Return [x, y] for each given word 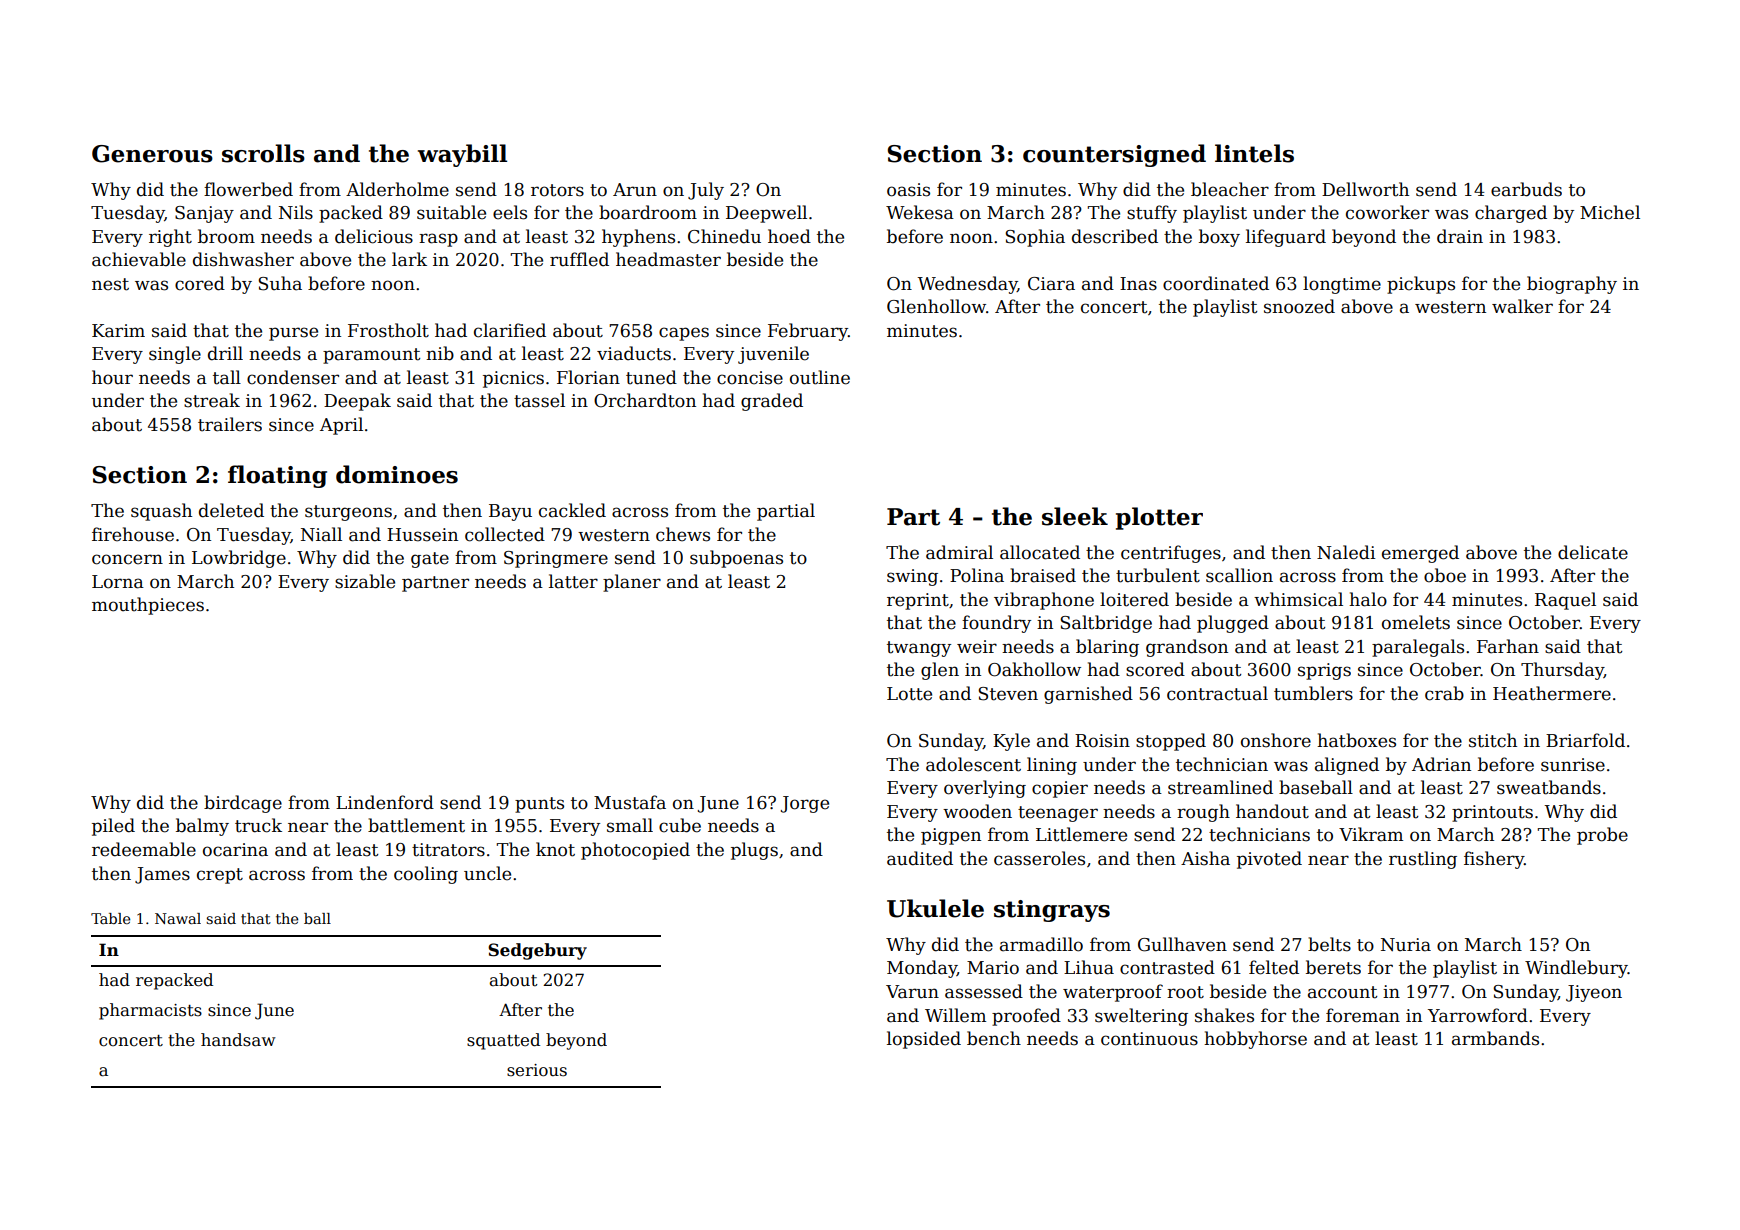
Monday [922, 969]
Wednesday [967, 285]
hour [112, 377]
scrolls [263, 153]
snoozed [1299, 306]
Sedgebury [537, 951]
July [706, 191]
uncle [487, 873]
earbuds [1526, 189]
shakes [1224, 1015]
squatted [503, 1041]
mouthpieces [148, 606]
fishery [1494, 860]
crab [1444, 693]
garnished [1088, 695]
